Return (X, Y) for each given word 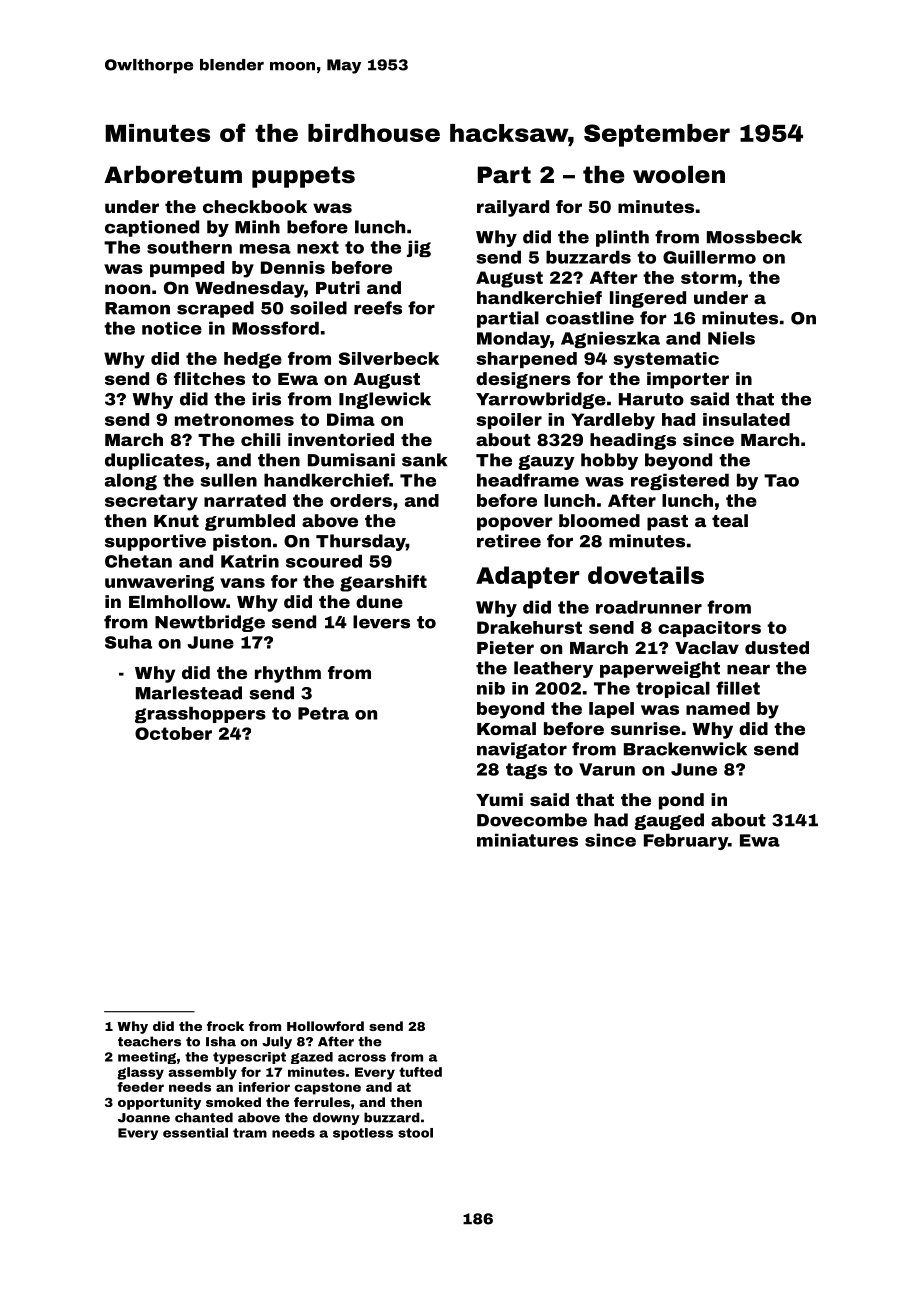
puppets (303, 177)
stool (415, 1133)
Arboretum (173, 175)
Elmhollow (178, 601)
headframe (528, 480)
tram (250, 1133)
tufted (420, 1072)
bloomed (599, 520)
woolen (679, 175)
